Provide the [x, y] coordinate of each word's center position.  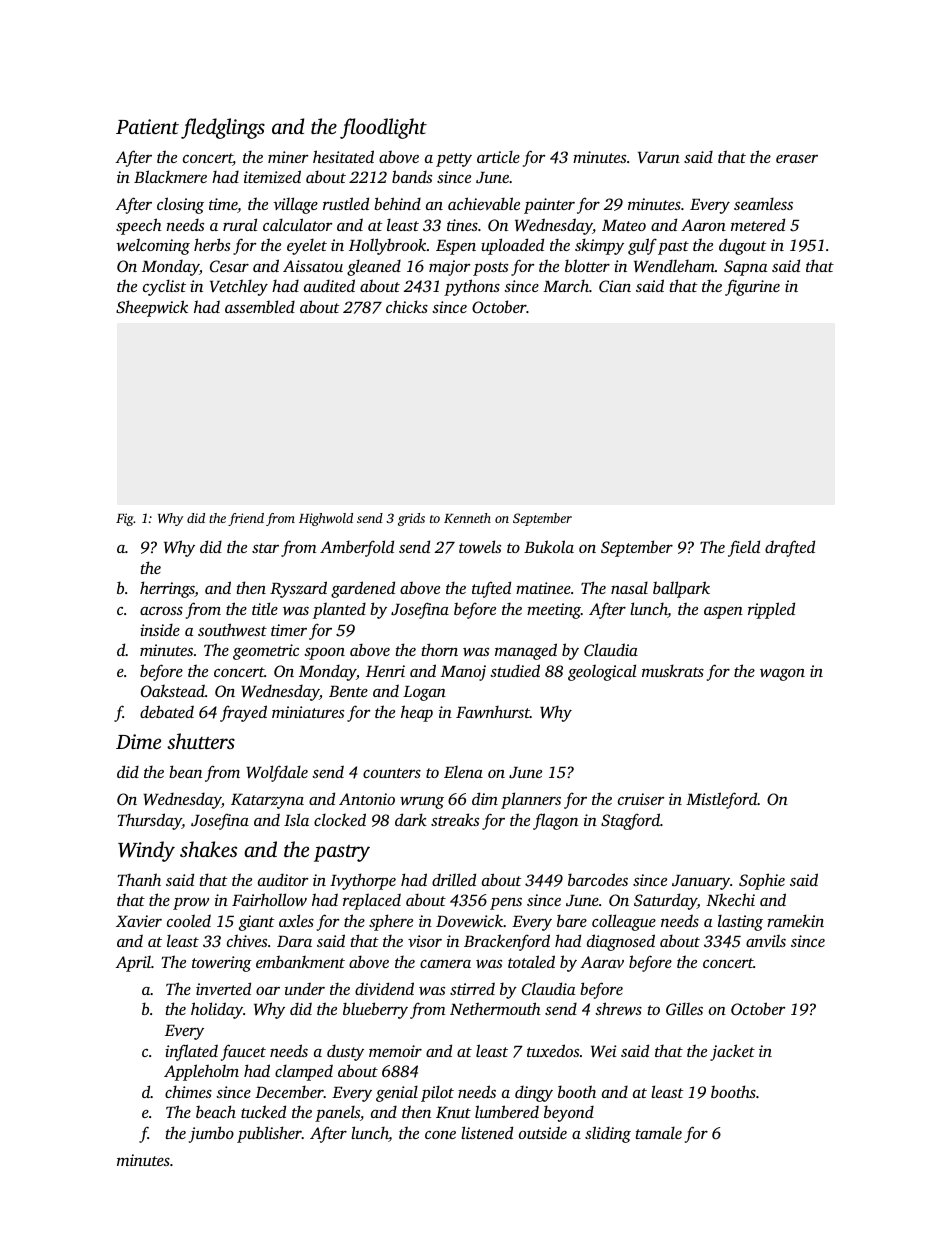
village [295, 205]
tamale [659, 1132]
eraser [797, 159]
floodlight [383, 128]
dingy [534, 1093]
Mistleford [722, 800]
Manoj [463, 673]
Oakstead [173, 691]
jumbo [211, 1134]
